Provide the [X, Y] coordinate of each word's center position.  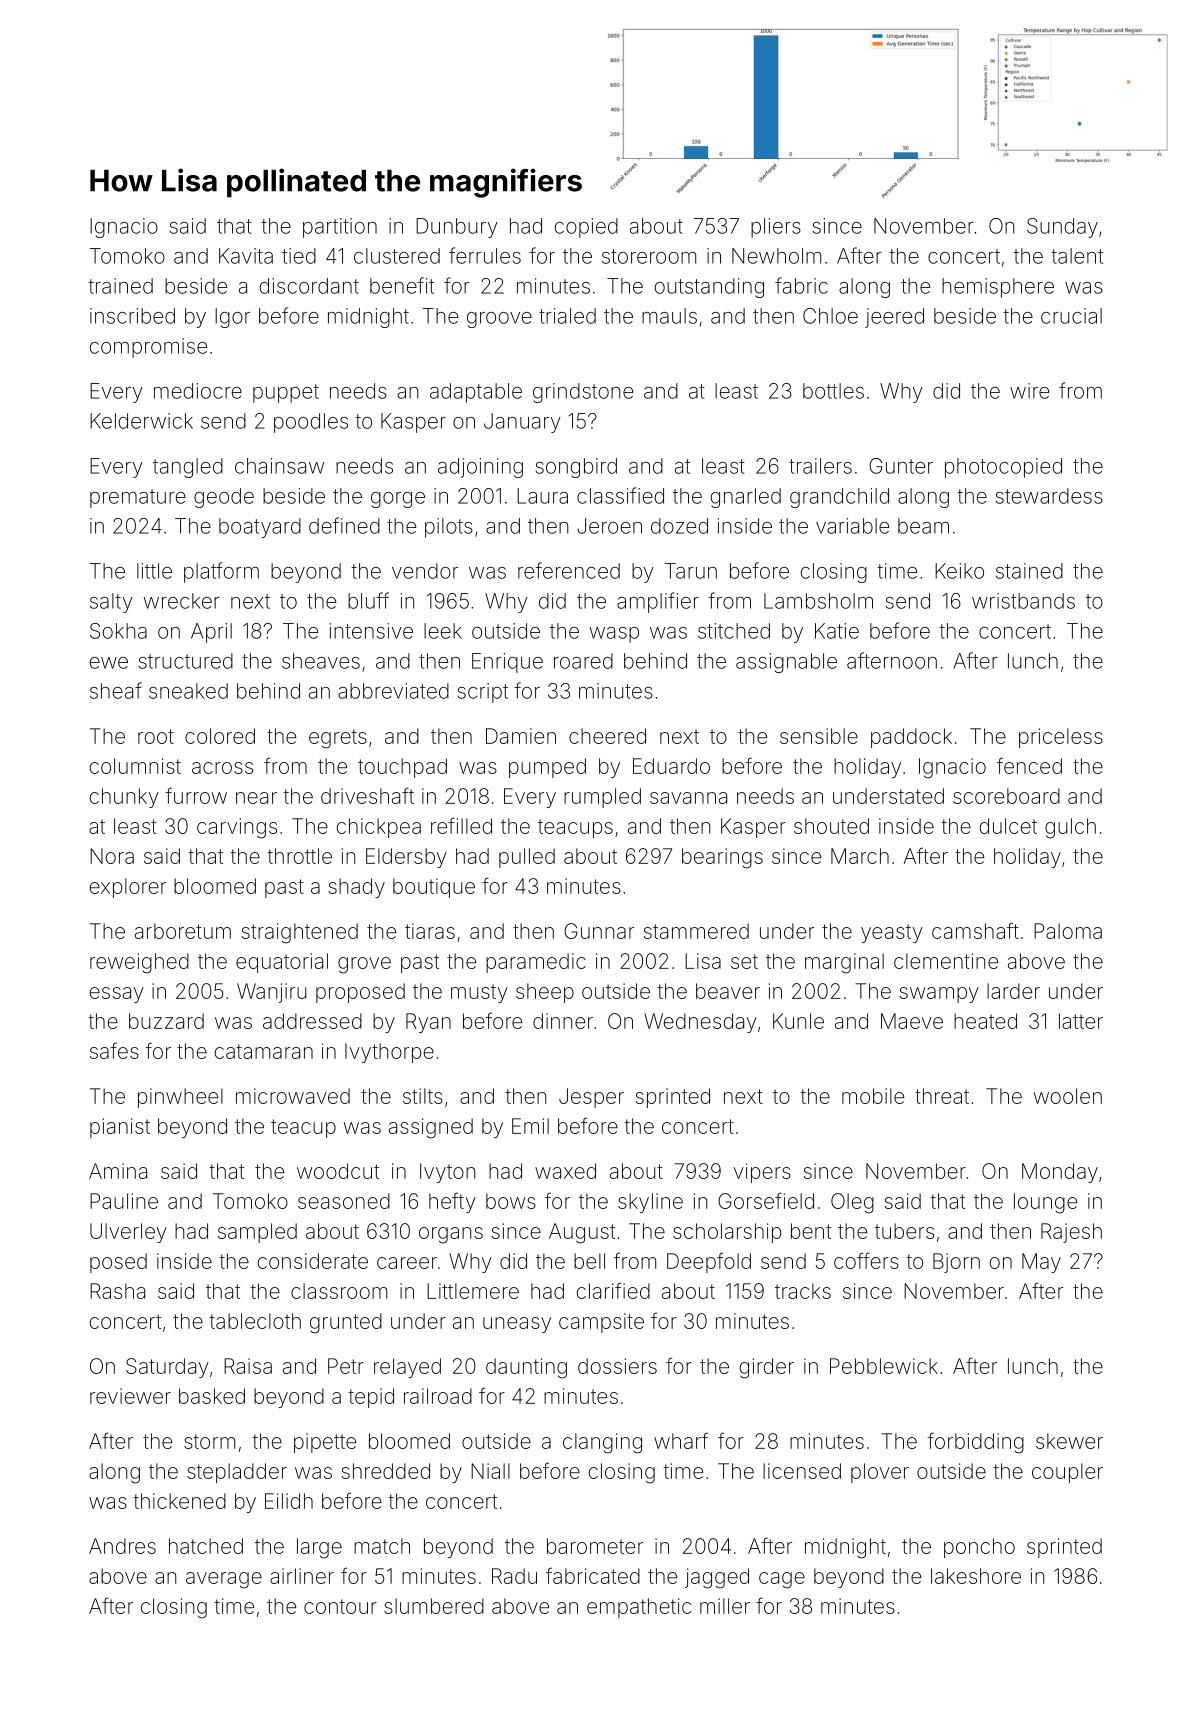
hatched [206, 1546]
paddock [911, 738]
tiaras [430, 931]
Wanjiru [271, 993]
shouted [831, 826]
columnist [135, 766]
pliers [776, 228]
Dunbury [457, 228]
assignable [786, 663]
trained [120, 286]
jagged [717, 1578]
